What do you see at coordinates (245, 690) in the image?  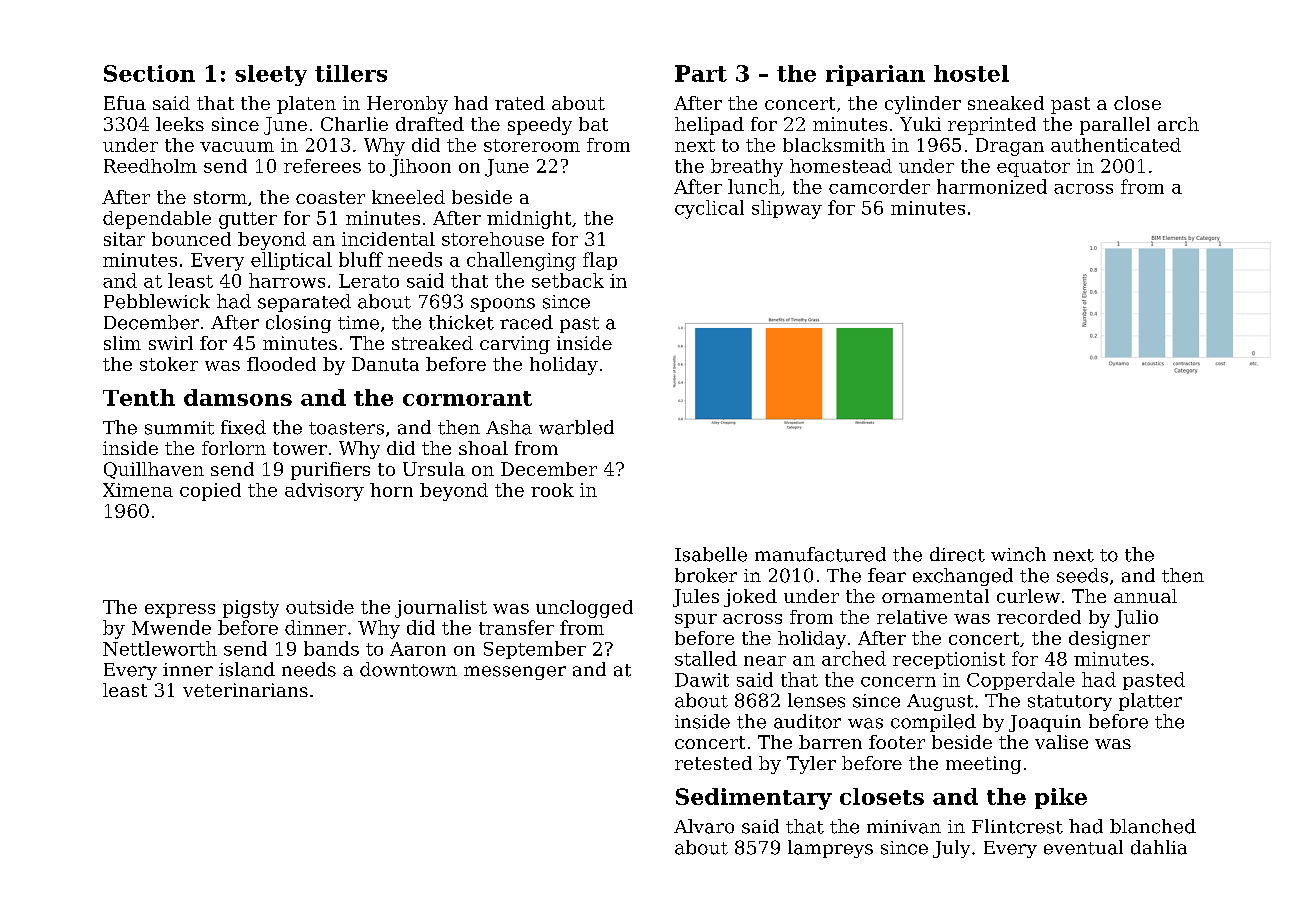 I see `veterinarians` at bounding box center [245, 690].
